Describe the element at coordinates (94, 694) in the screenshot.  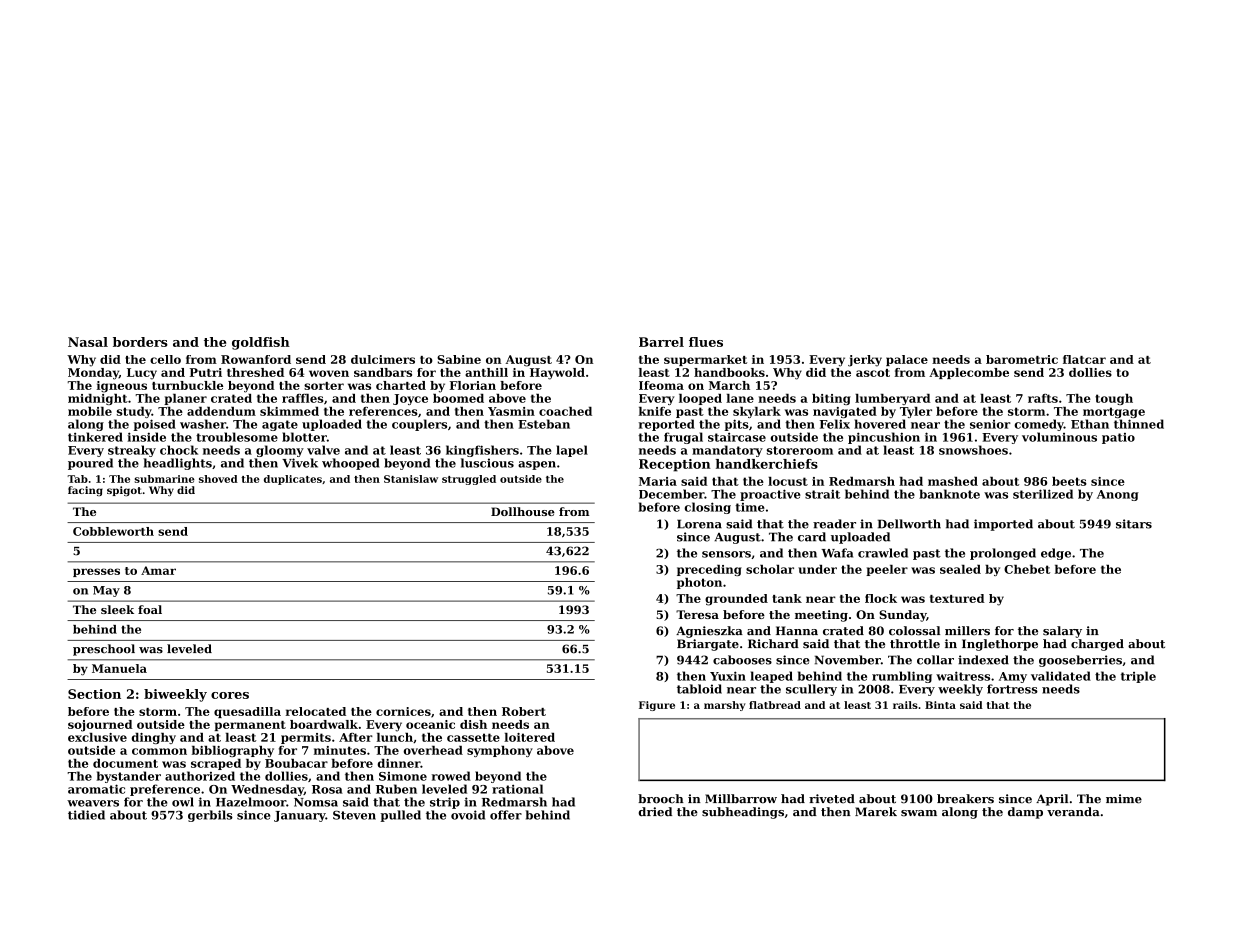
I see `Section` at that location.
